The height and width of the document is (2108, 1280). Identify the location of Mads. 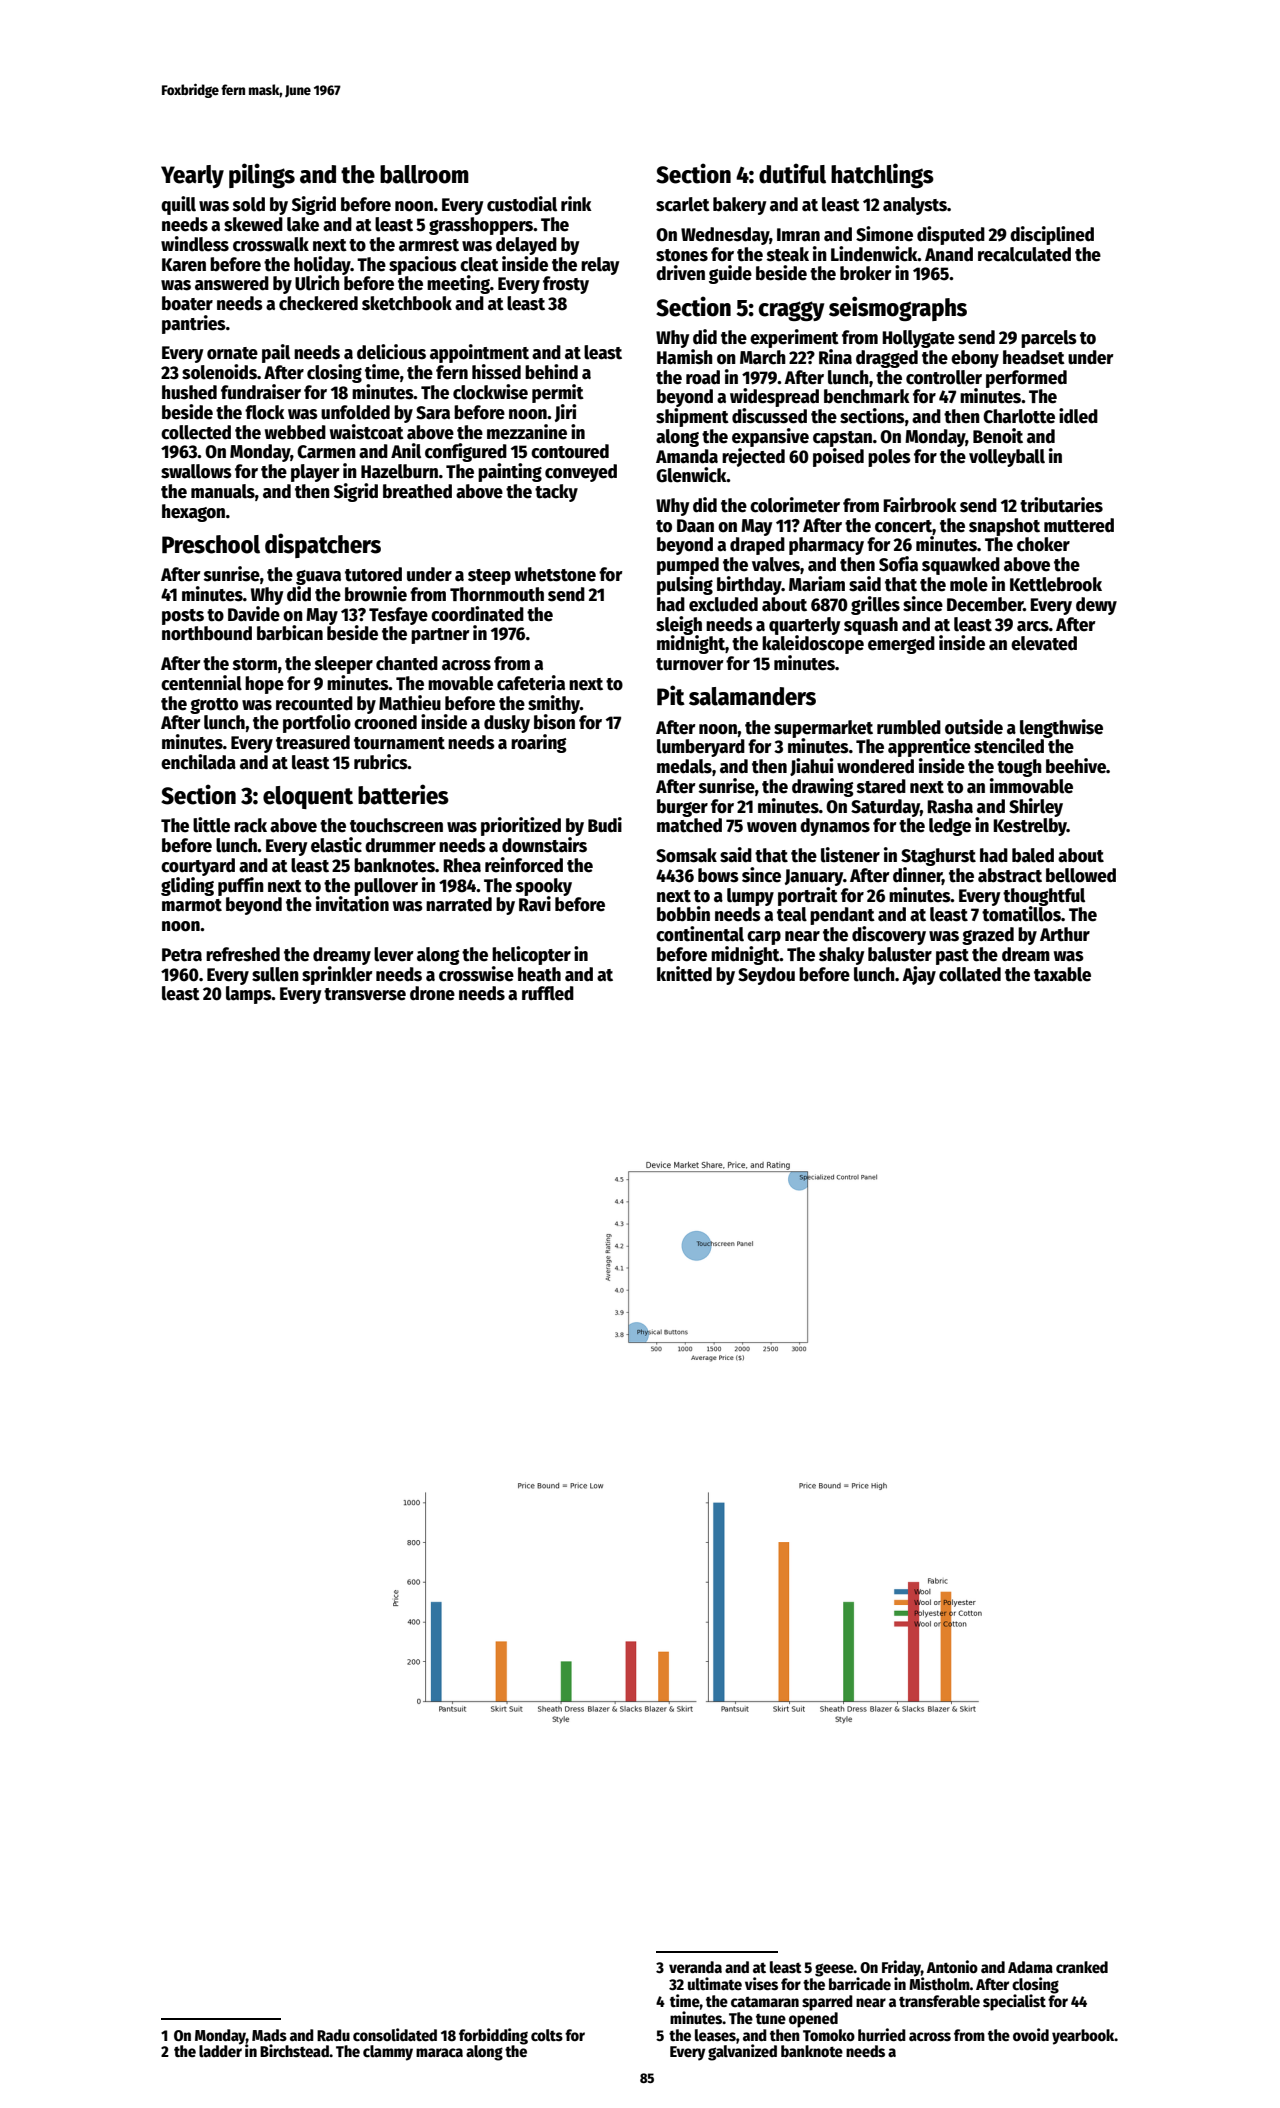
(269, 2035).
